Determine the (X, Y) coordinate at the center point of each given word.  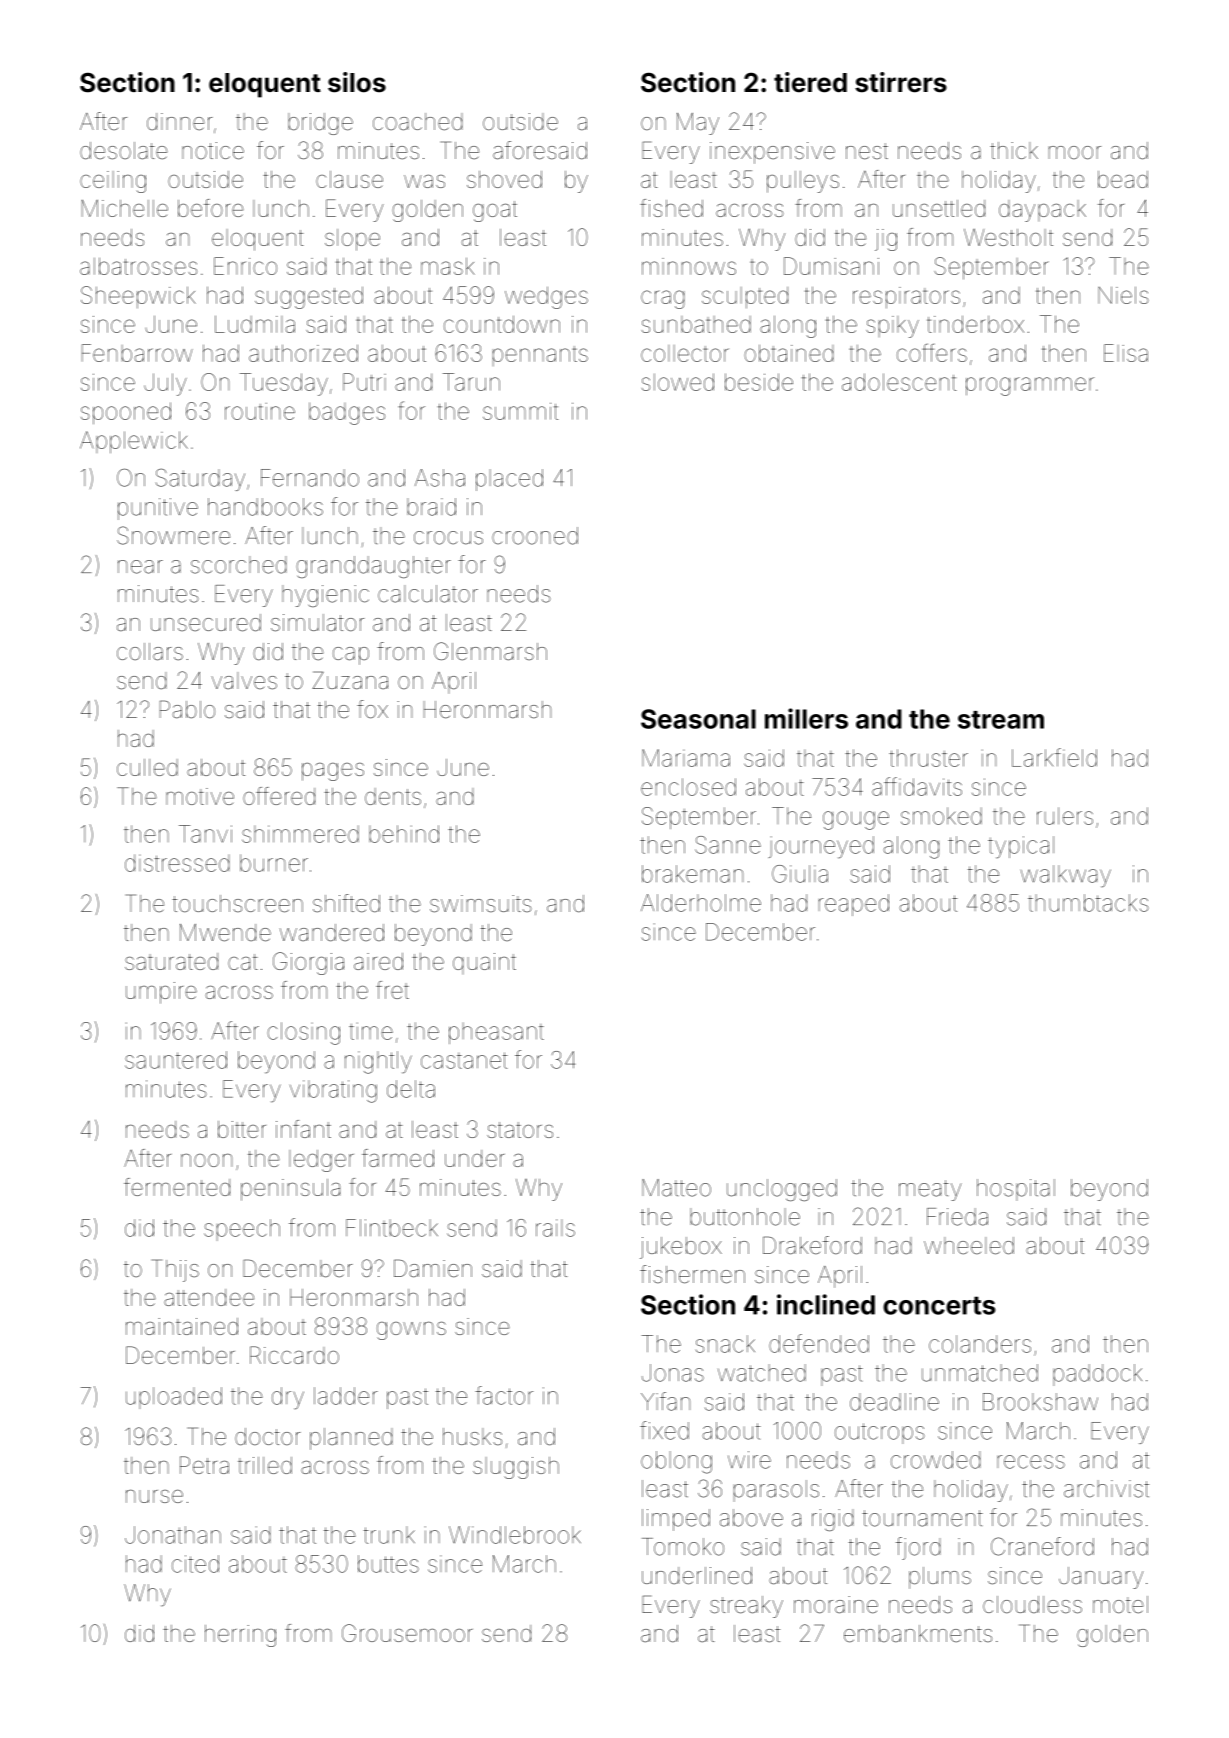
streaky (746, 1607)
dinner (180, 122)
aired (378, 961)
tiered (810, 82)
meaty (930, 1190)
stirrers (901, 82)
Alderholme (701, 903)
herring (240, 1636)
